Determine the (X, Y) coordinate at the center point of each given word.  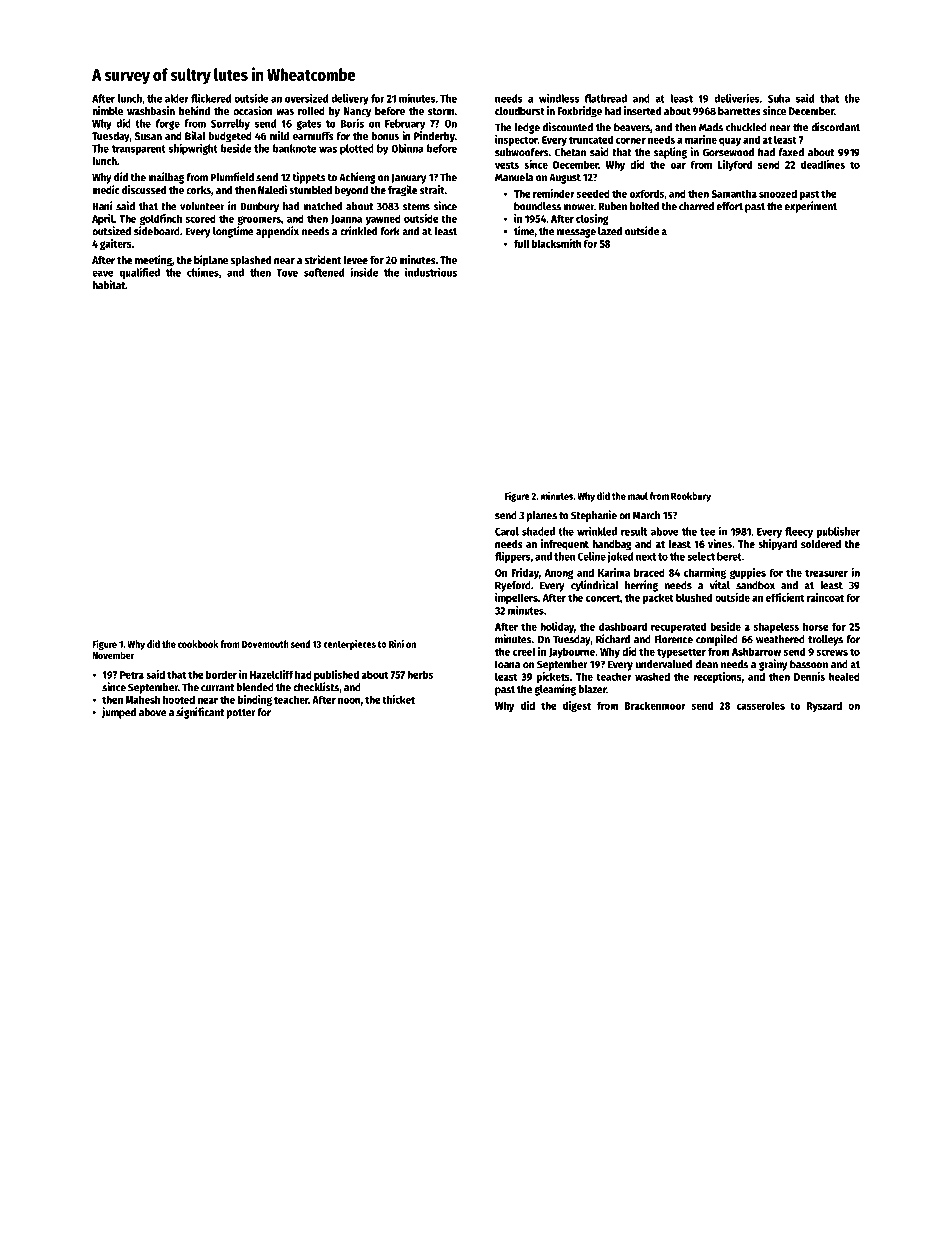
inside (364, 272)
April (103, 219)
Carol (507, 531)
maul (638, 496)
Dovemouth (265, 644)
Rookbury (691, 497)
